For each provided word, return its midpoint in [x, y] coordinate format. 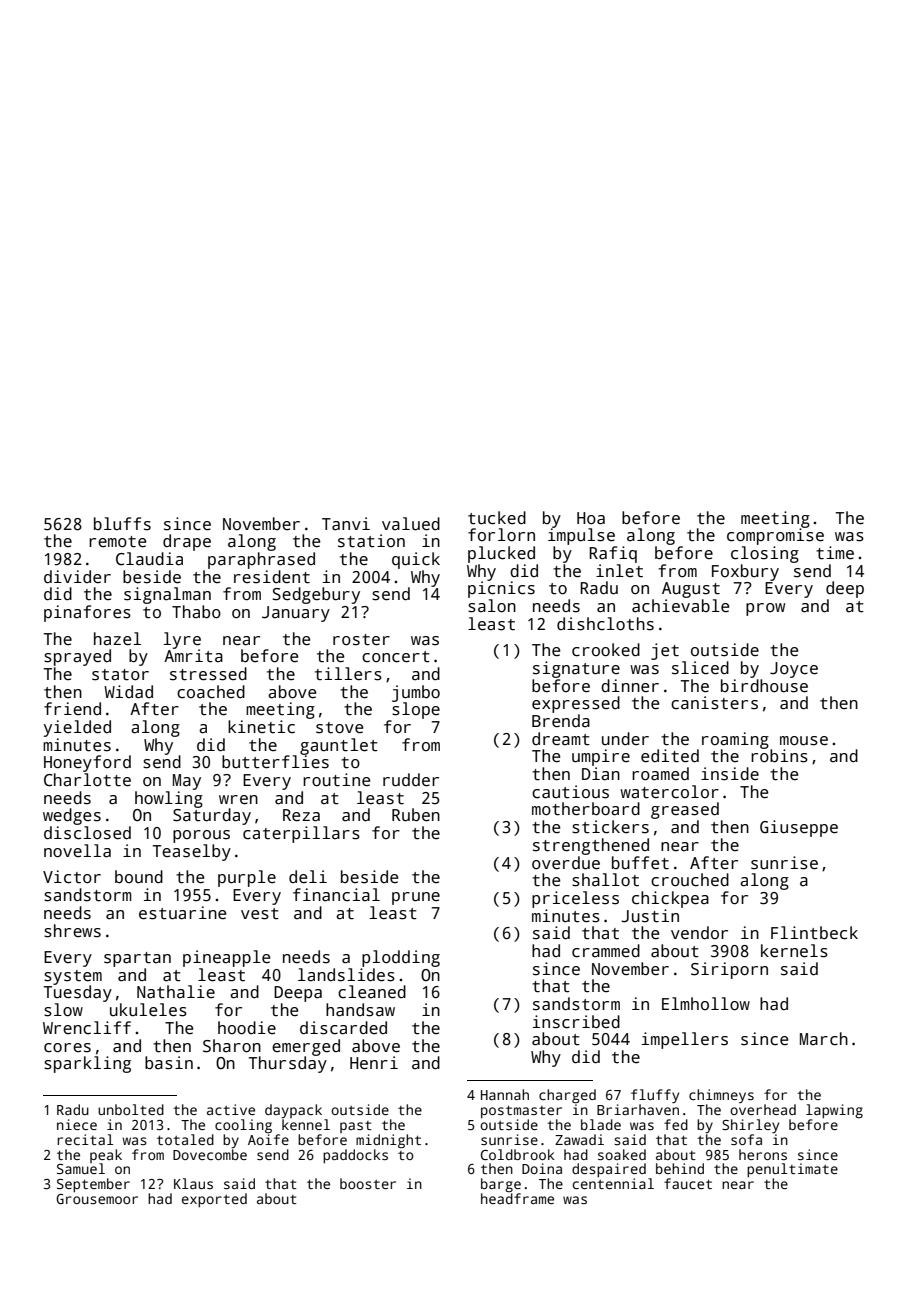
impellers [685, 1040]
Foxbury [745, 572]
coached [211, 692]
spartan [137, 959]
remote [117, 542]
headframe [517, 1198]
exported [214, 1200]
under [625, 739]
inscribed [576, 1022]
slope [416, 710]
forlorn [501, 535]
